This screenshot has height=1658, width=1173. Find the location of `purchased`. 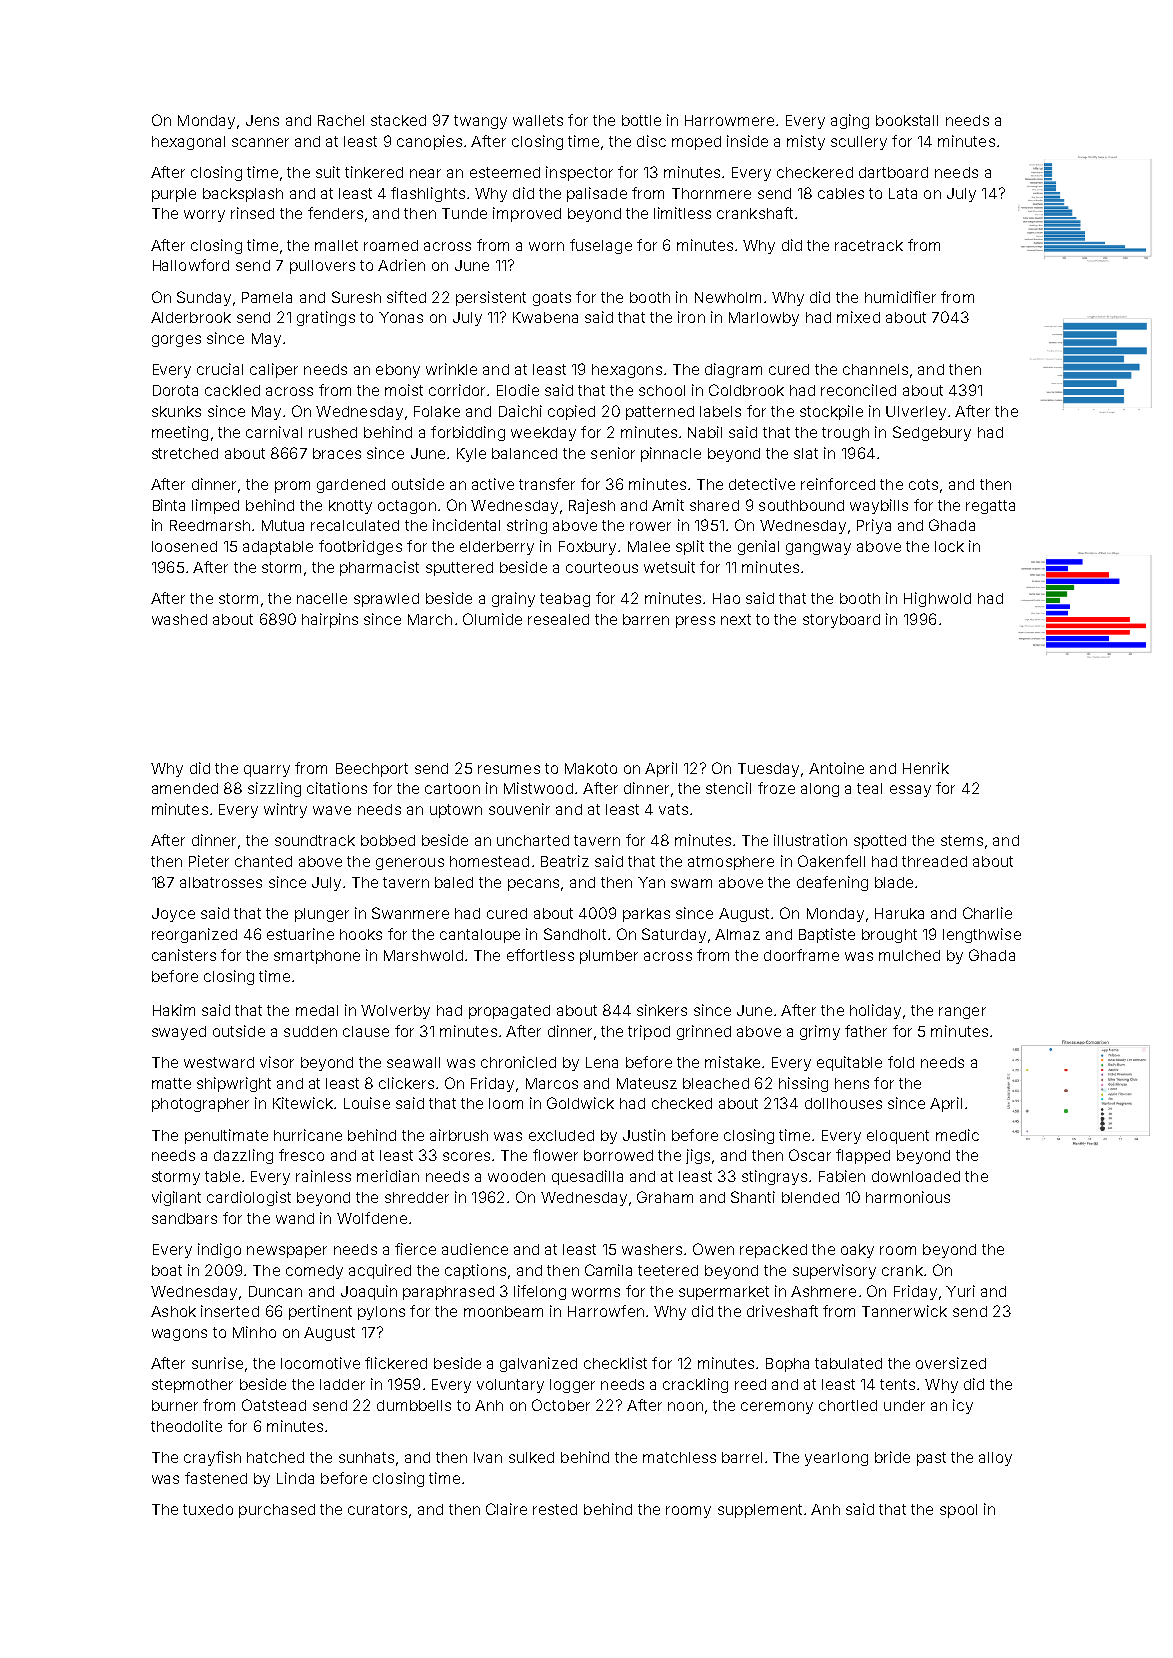

purchased is located at coordinates (277, 1511).
